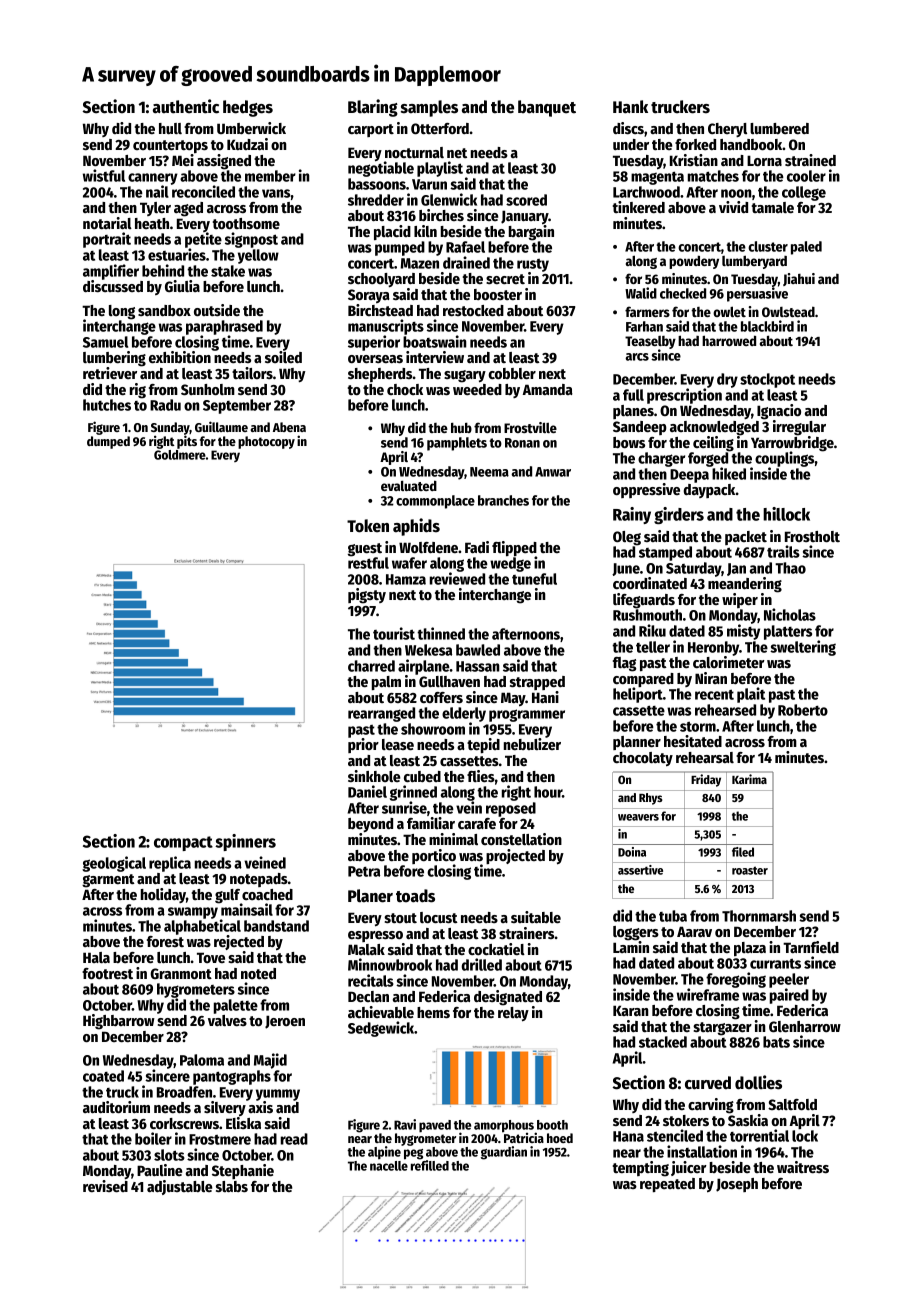 Image resolution: width=924 pixels, height=1308 pixels. Describe the element at coordinates (183, 843) in the screenshot. I see `compact` at that location.
